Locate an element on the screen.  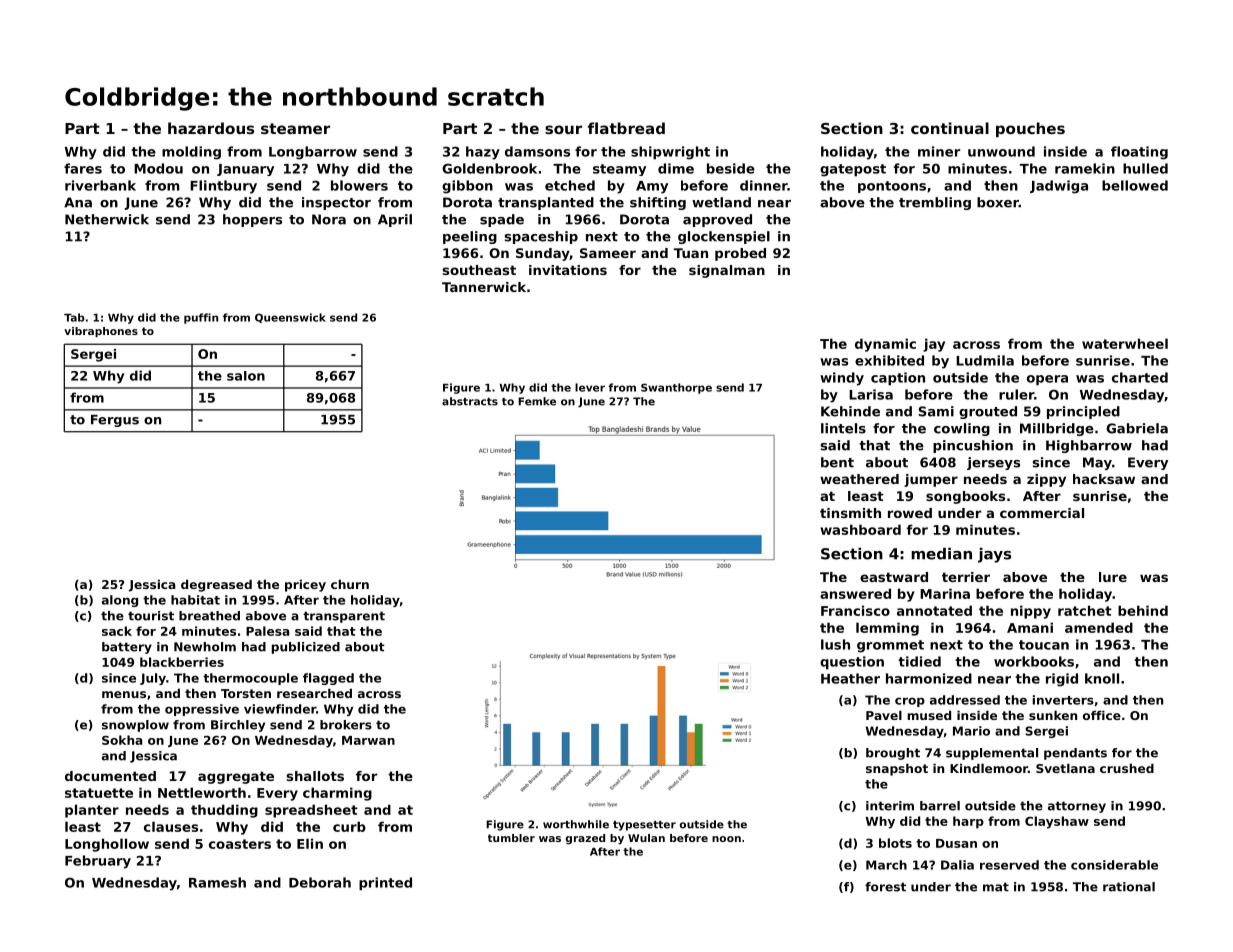
Fergus is located at coordinates (115, 421).
